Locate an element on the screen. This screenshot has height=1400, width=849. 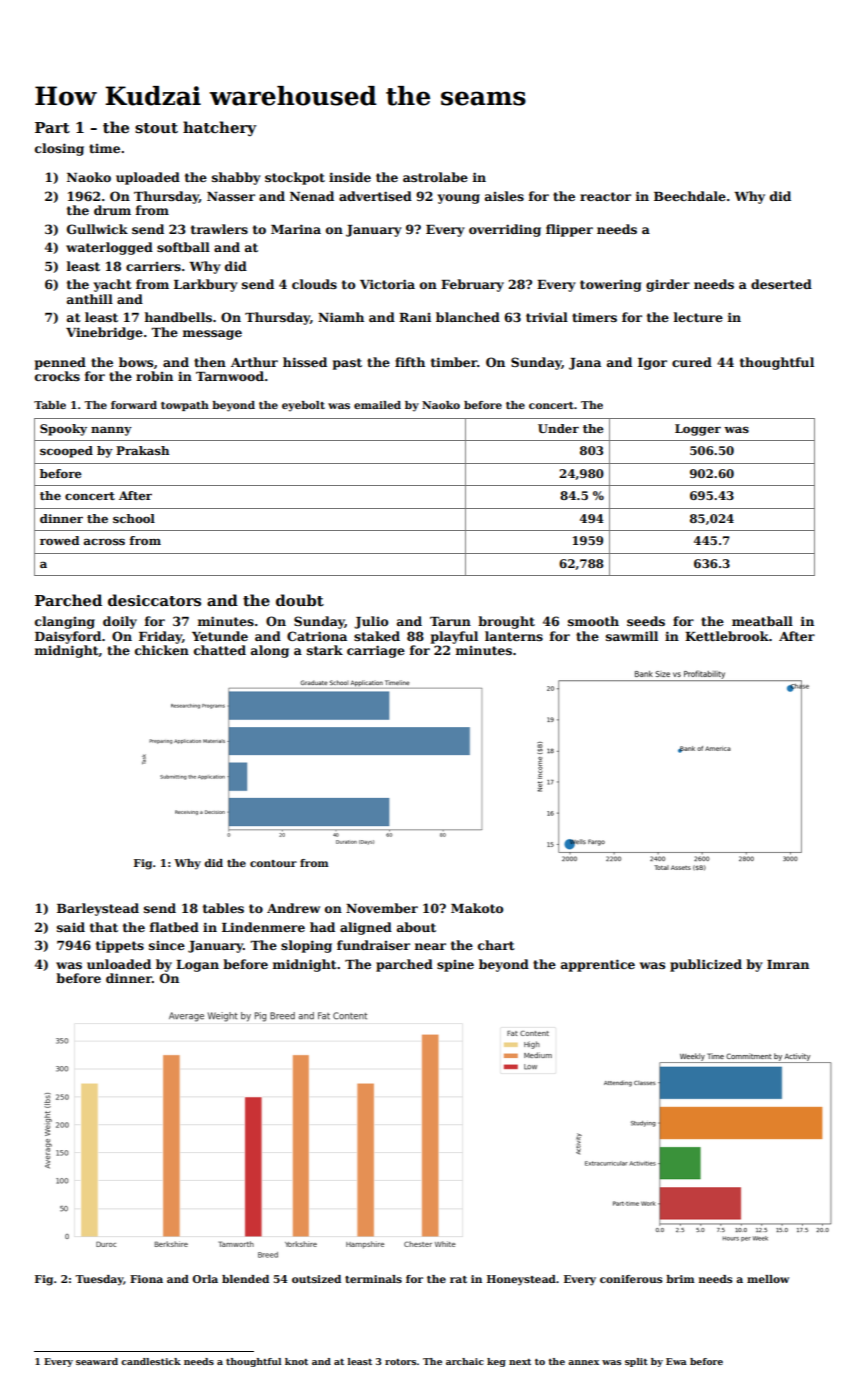
deserted is located at coordinates (781, 284).
